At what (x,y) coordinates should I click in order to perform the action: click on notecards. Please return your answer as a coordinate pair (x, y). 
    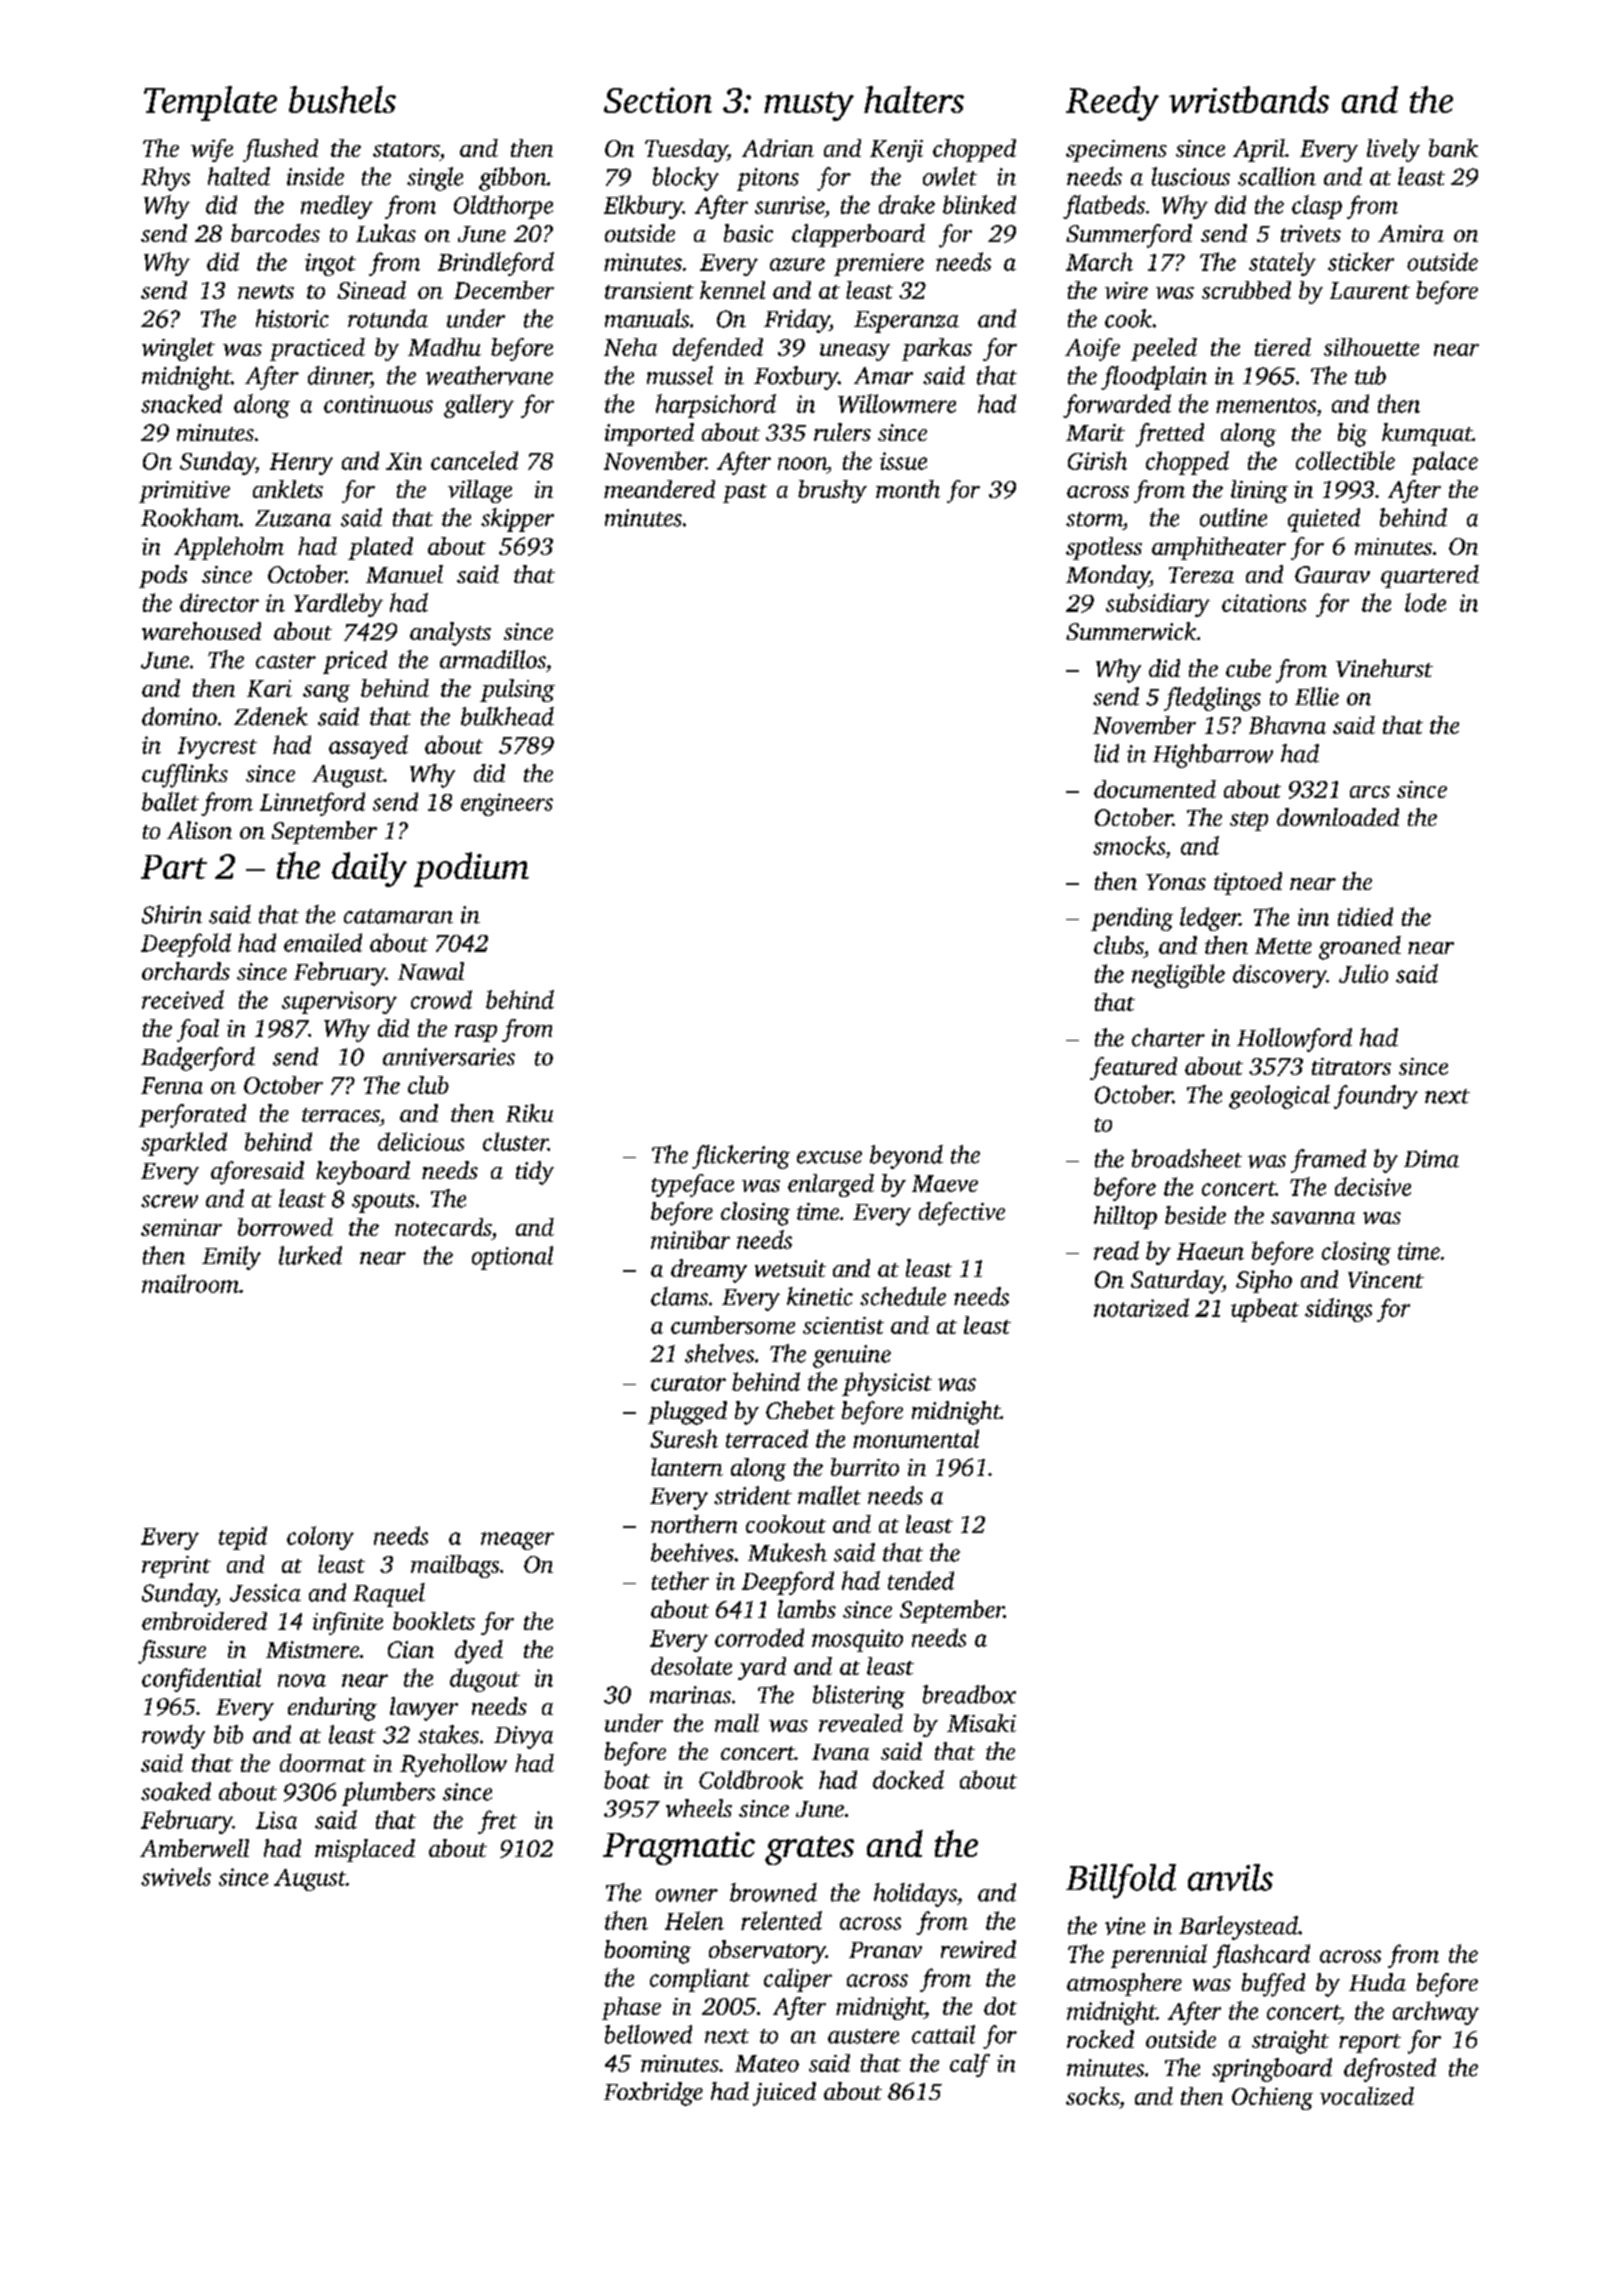
    Looking at the image, I should click on (443, 1227).
